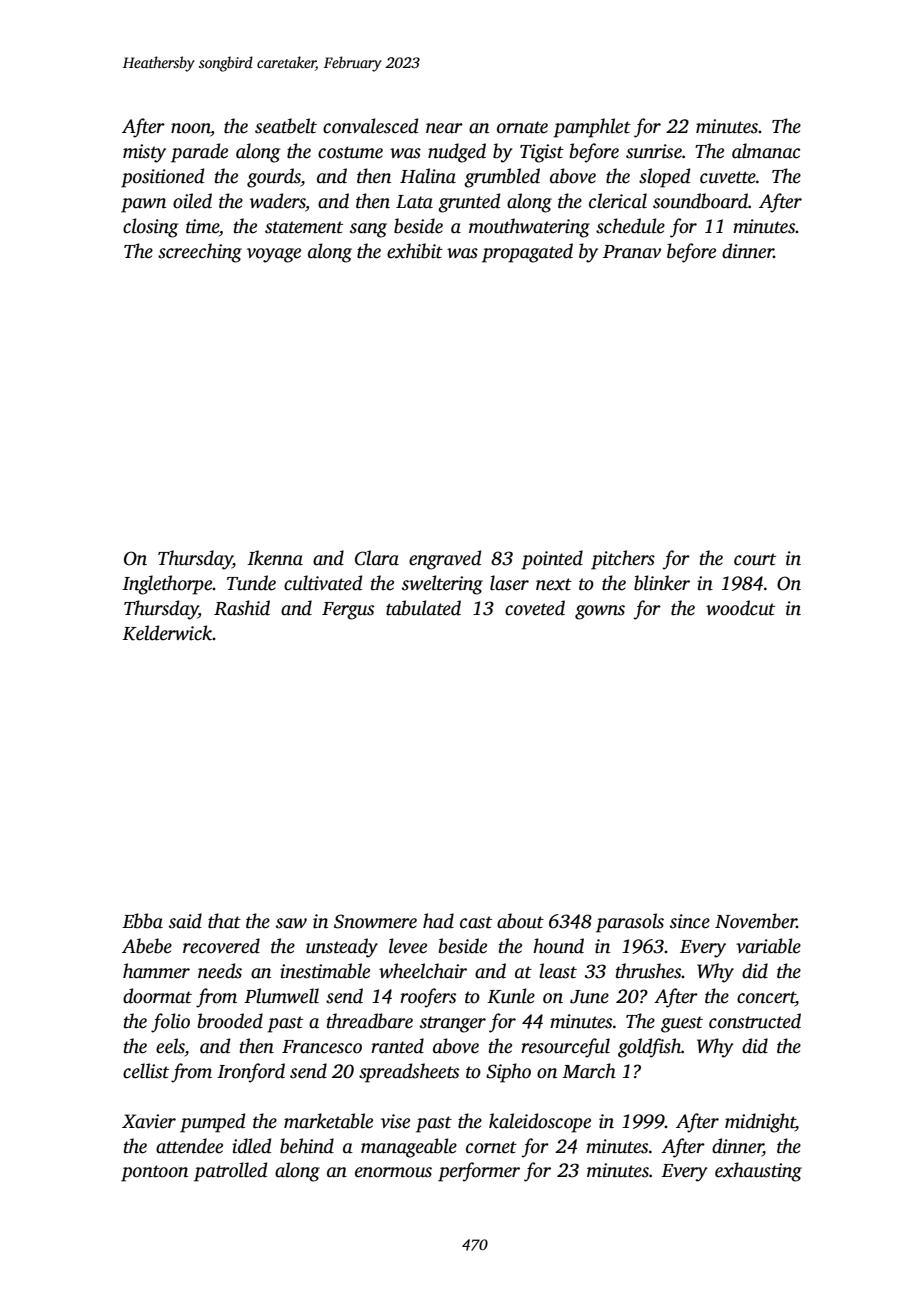  Describe the element at coordinates (768, 946) in the screenshot. I see `variable` at that location.
